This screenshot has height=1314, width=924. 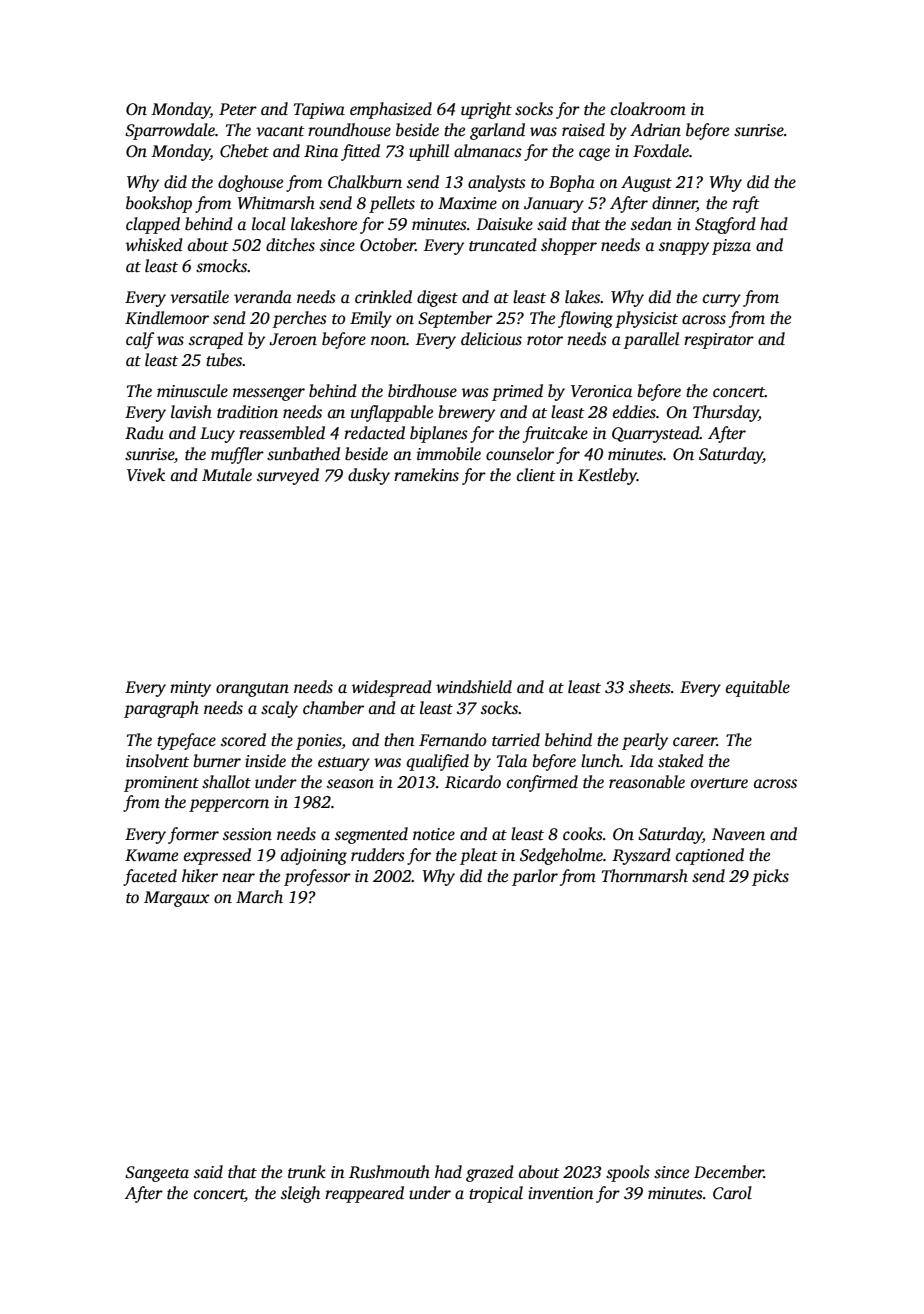 I want to click on Thursday, so click(x=726, y=413).
